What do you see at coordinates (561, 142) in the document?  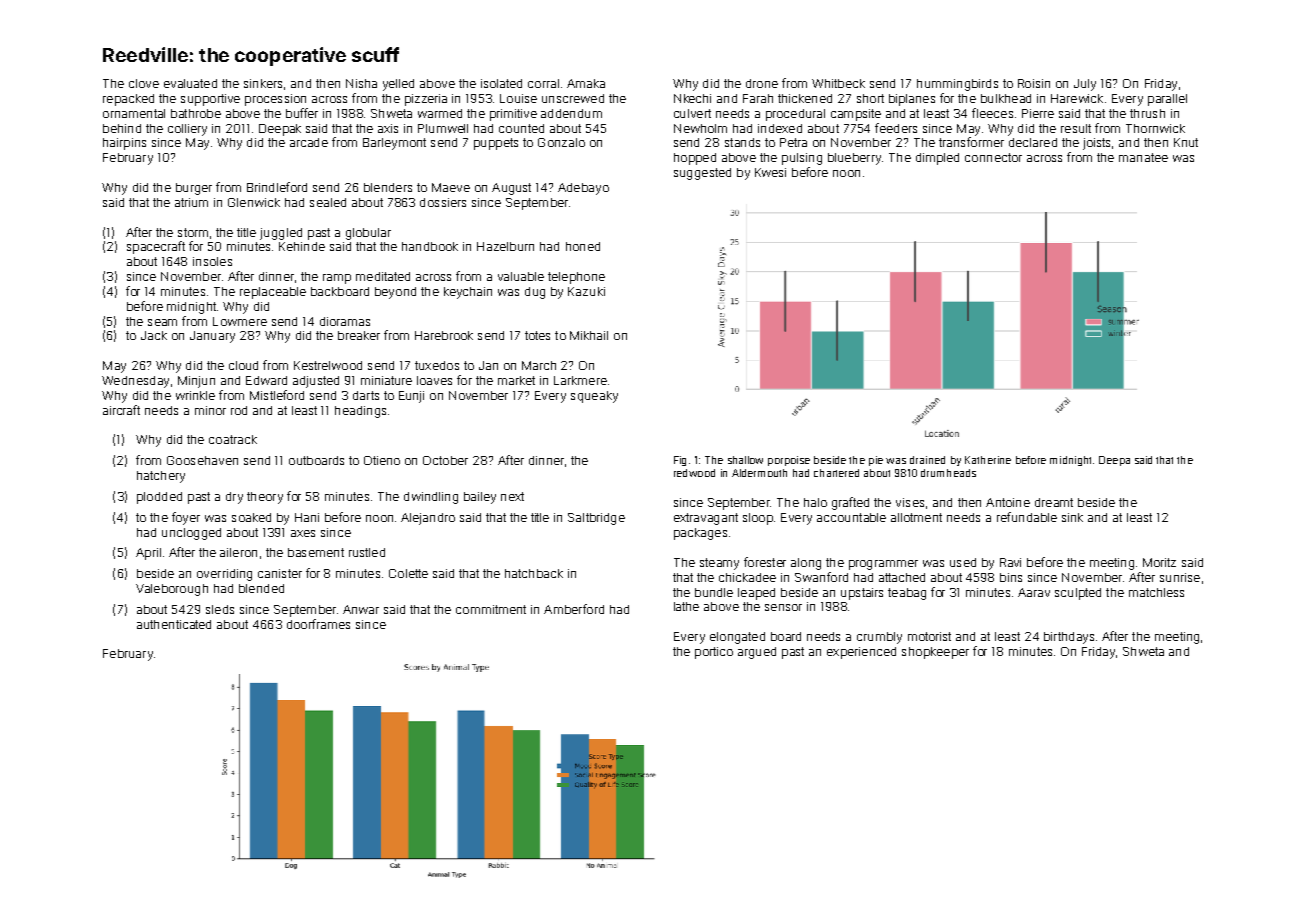 I see `Gonzalo` at bounding box center [561, 142].
